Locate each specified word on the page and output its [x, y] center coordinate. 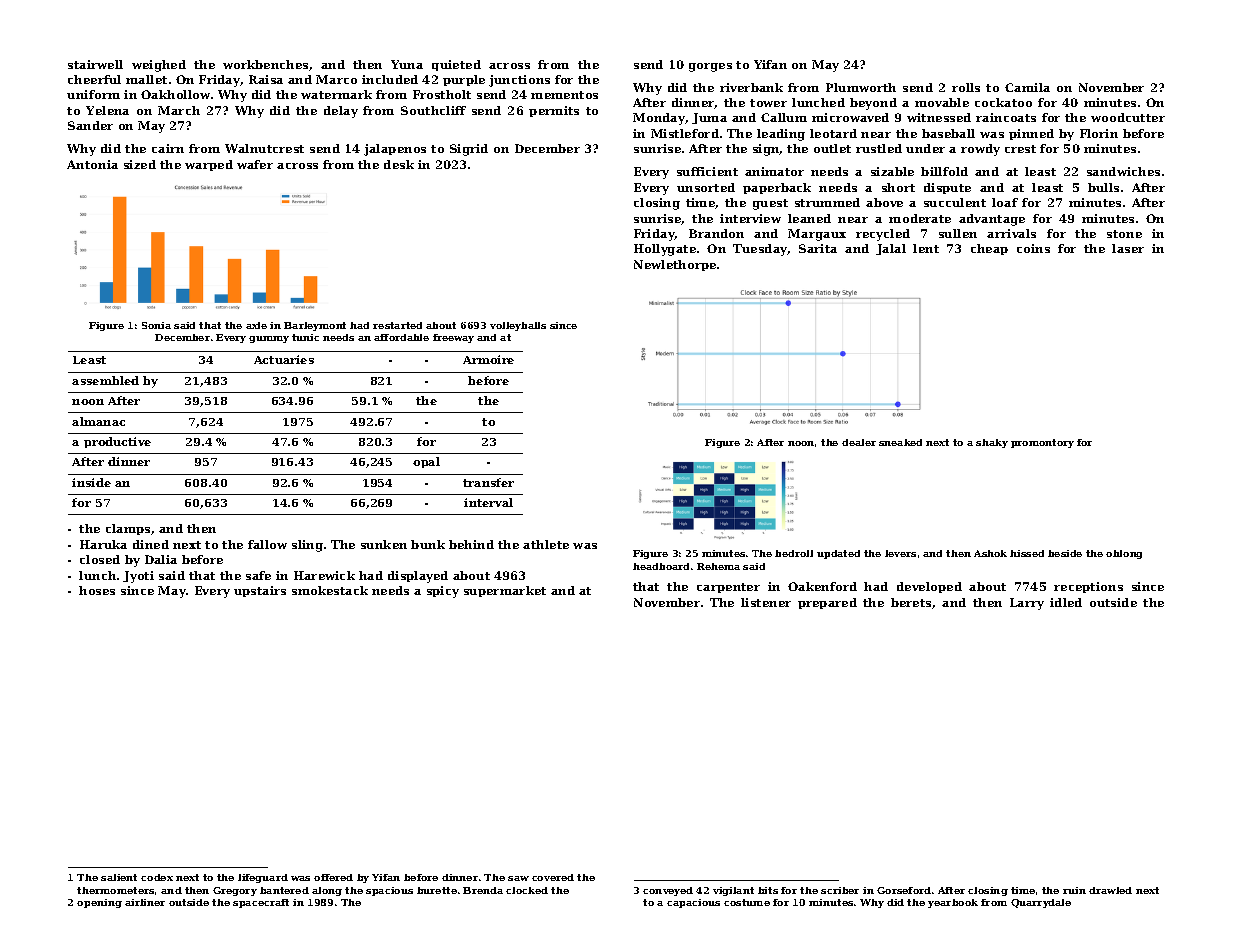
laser [1128, 248]
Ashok [990, 553]
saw [518, 878]
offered [333, 877]
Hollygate [665, 250]
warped [209, 165]
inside [91, 482]
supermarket [505, 591]
